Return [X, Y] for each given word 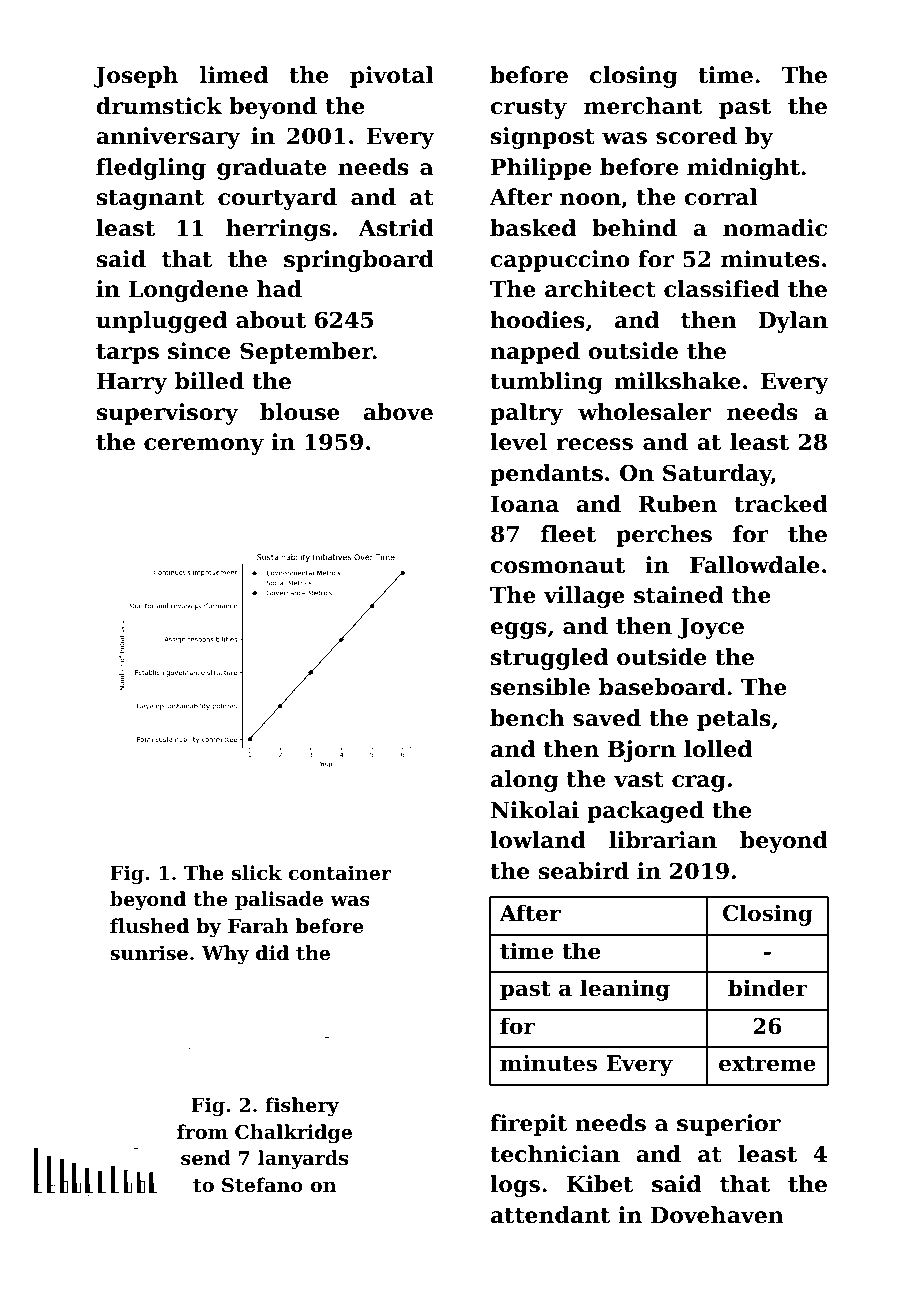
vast [639, 780]
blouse [300, 412]
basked [533, 228]
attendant [550, 1215]
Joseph [136, 77]
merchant [643, 106]
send [206, 1158]
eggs [518, 630]
